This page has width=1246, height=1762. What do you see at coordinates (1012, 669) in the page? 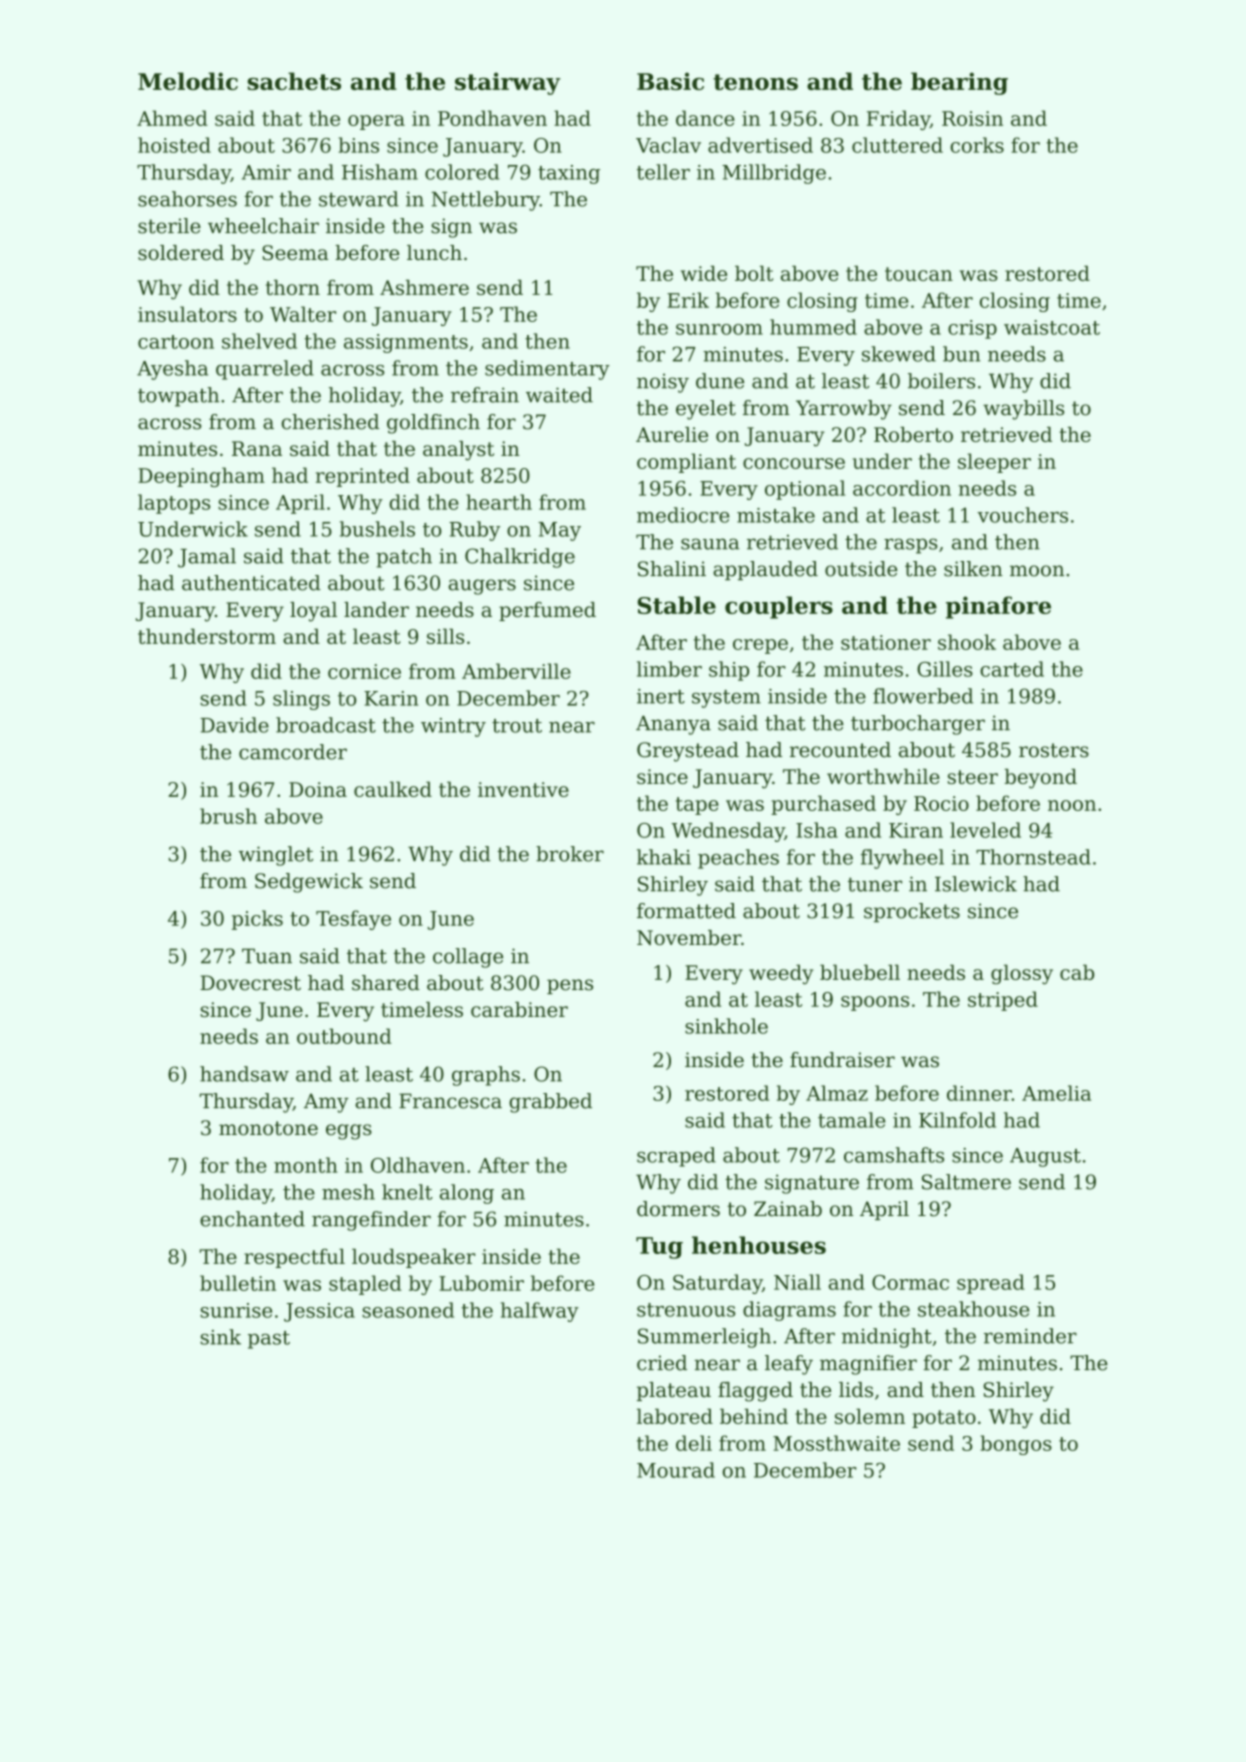
I see `carted` at bounding box center [1012, 669].
